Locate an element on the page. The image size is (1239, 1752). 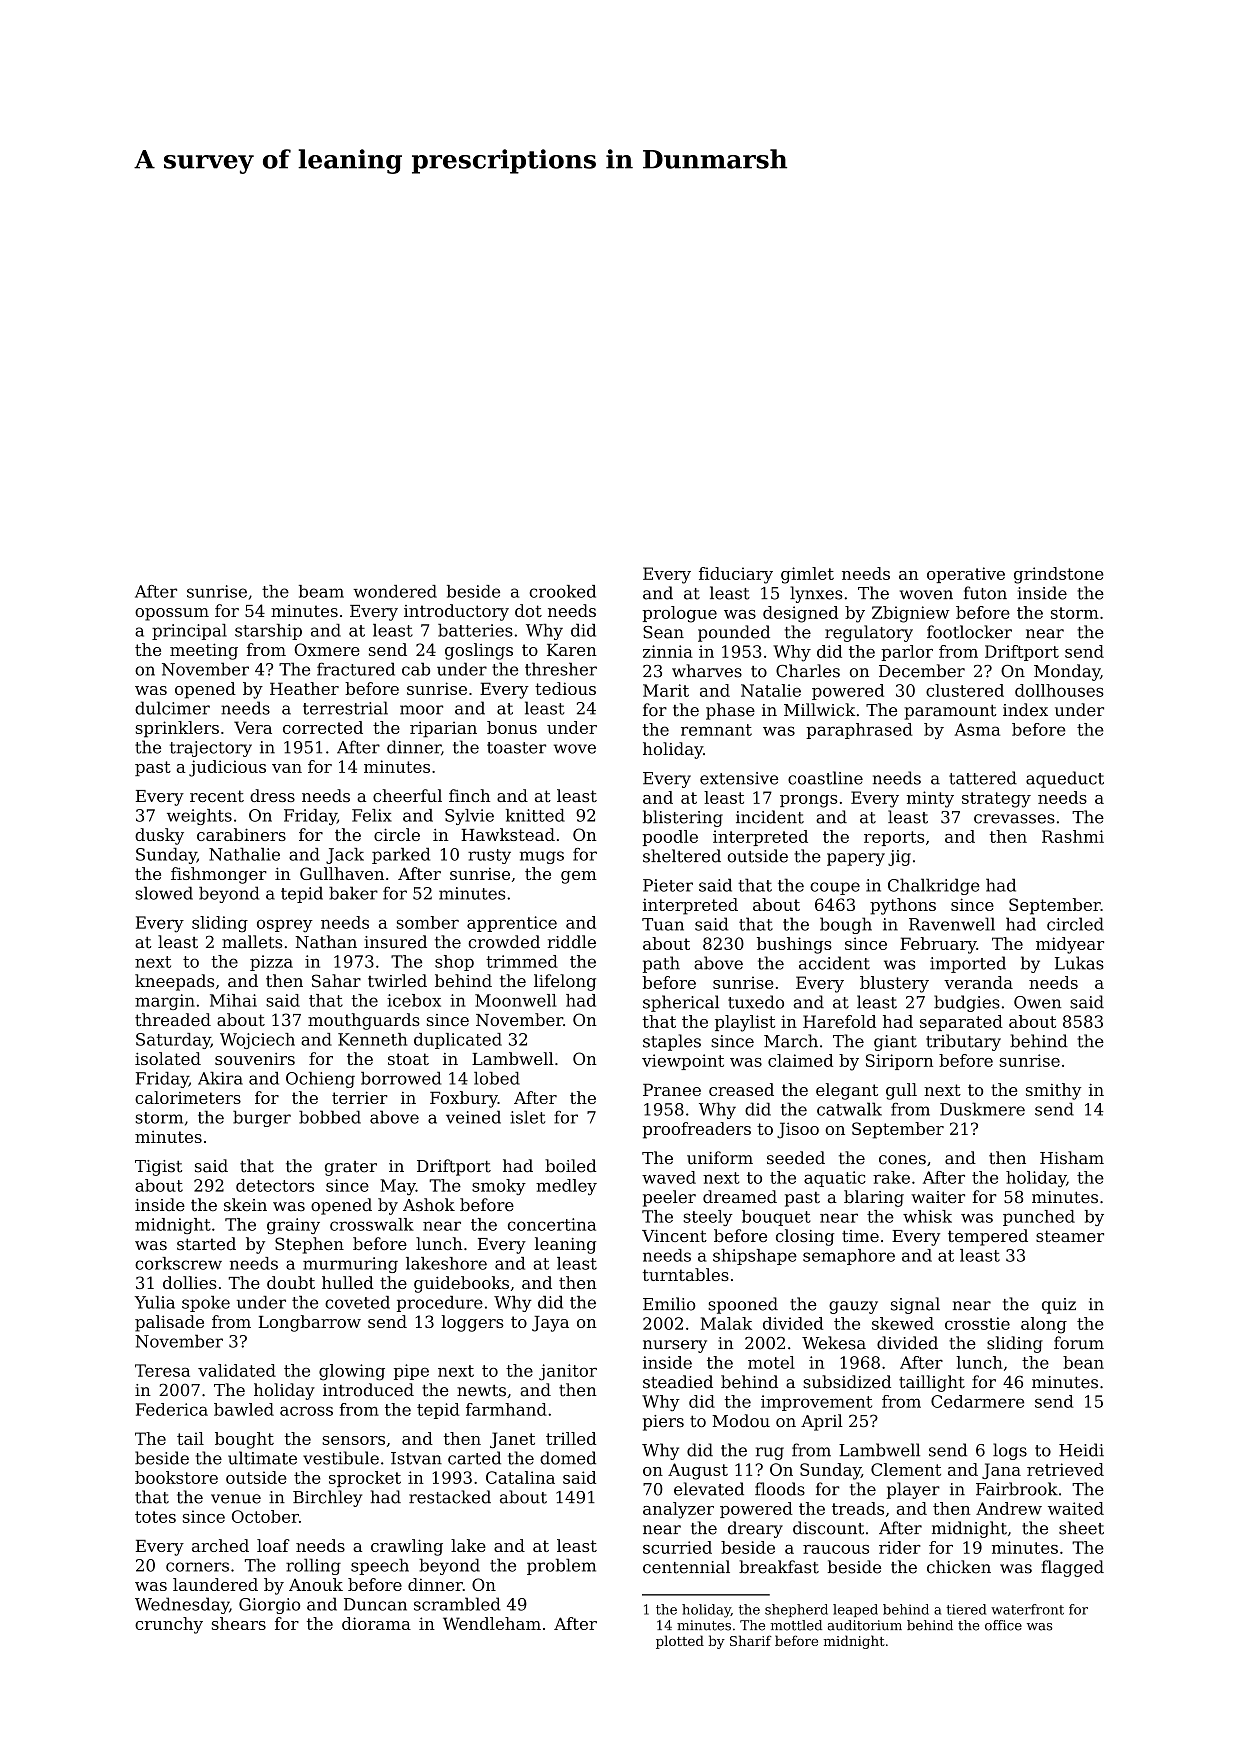
tuxedo is located at coordinates (756, 1002).
